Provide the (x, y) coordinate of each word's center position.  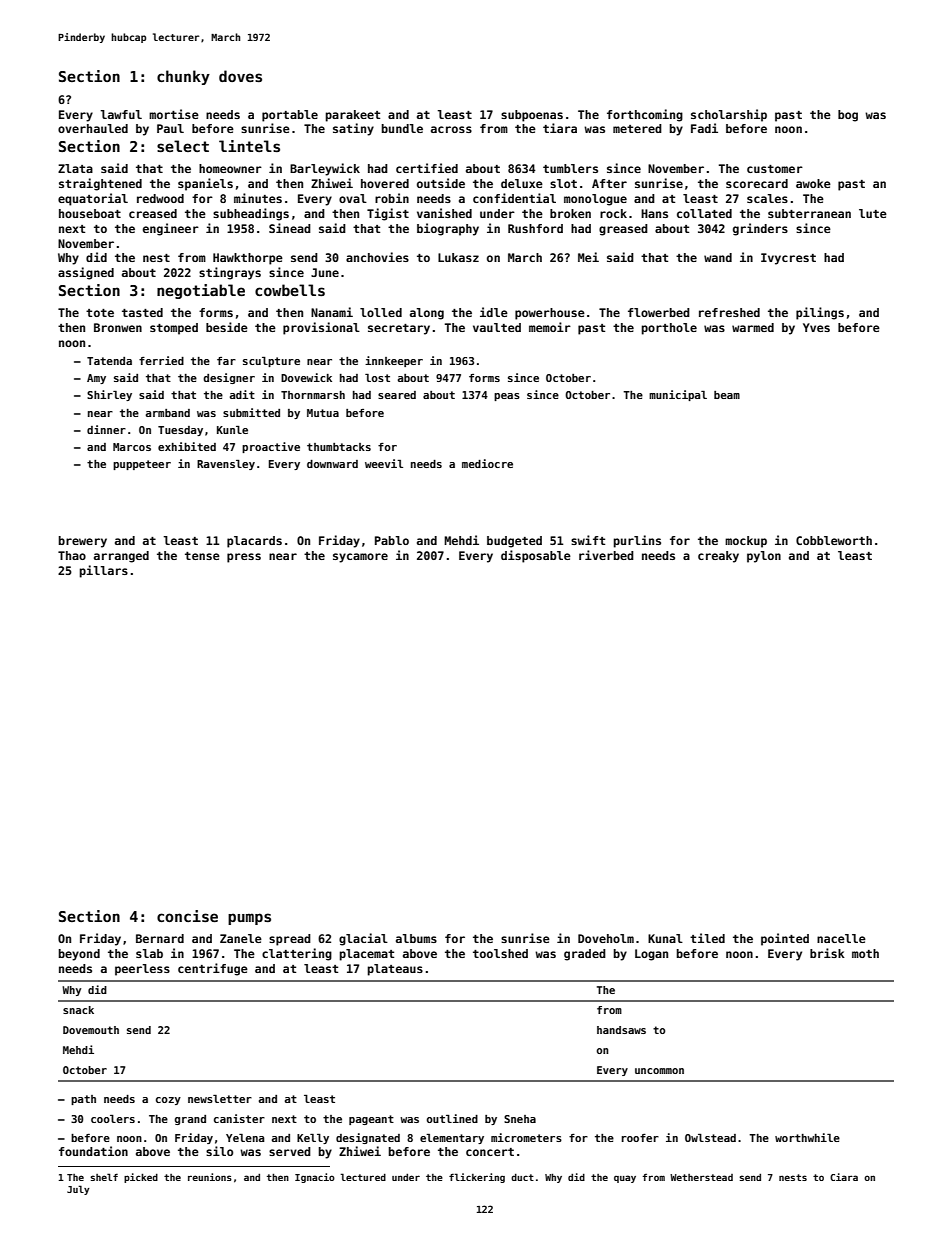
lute (873, 213)
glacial (363, 939)
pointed (785, 939)
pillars (104, 571)
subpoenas (532, 116)
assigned (86, 273)
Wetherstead (701, 1177)
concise (187, 916)
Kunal (665, 938)
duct (522, 1177)
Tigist (388, 214)
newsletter (220, 1099)
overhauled (93, 128)
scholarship (729, 115)
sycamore (360, 558)
